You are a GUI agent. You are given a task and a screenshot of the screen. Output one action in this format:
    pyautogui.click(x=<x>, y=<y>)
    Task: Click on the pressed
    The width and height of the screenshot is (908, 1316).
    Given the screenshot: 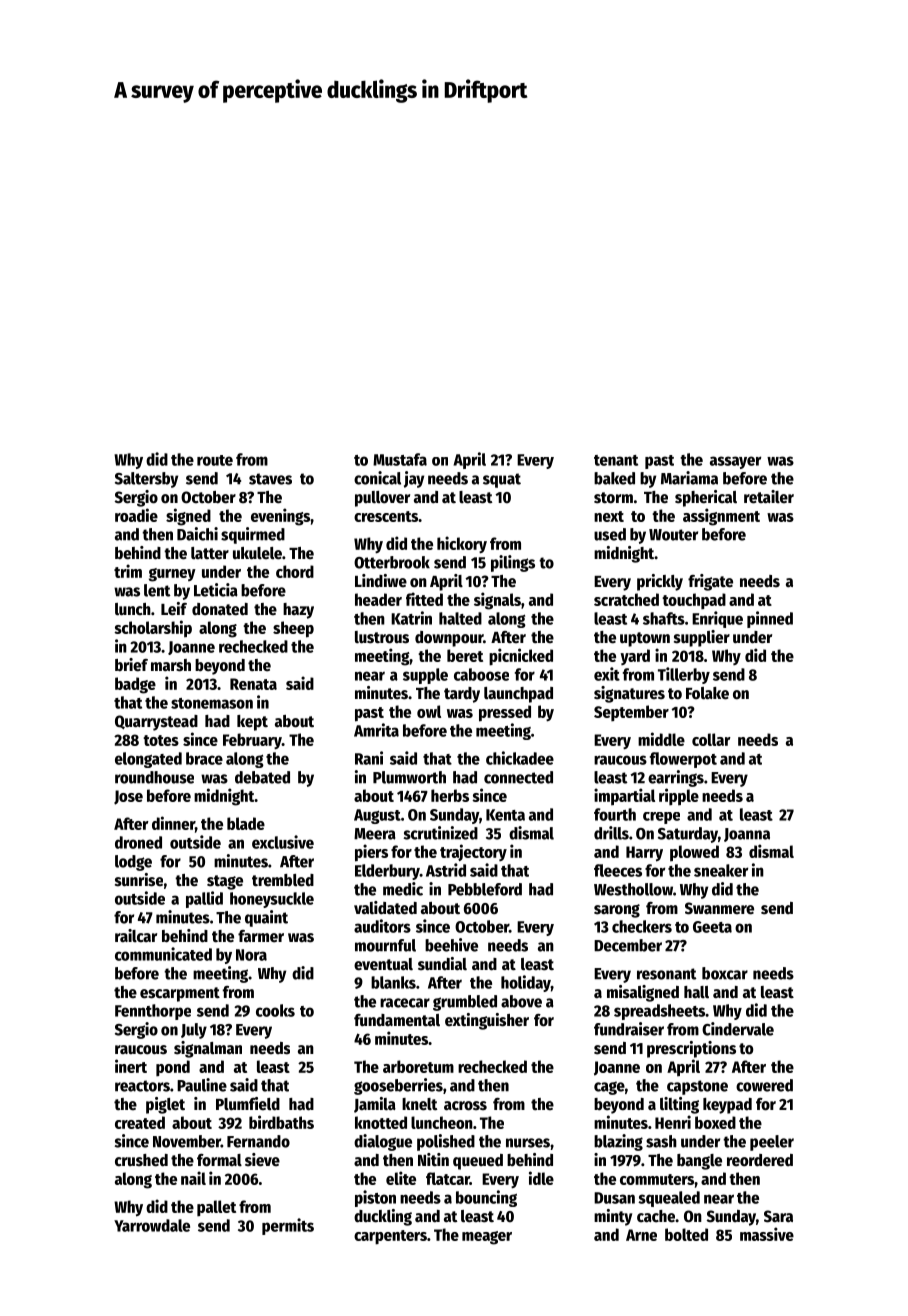 What is the action you would take?
    pyautogui.click(x=505, y=713)
